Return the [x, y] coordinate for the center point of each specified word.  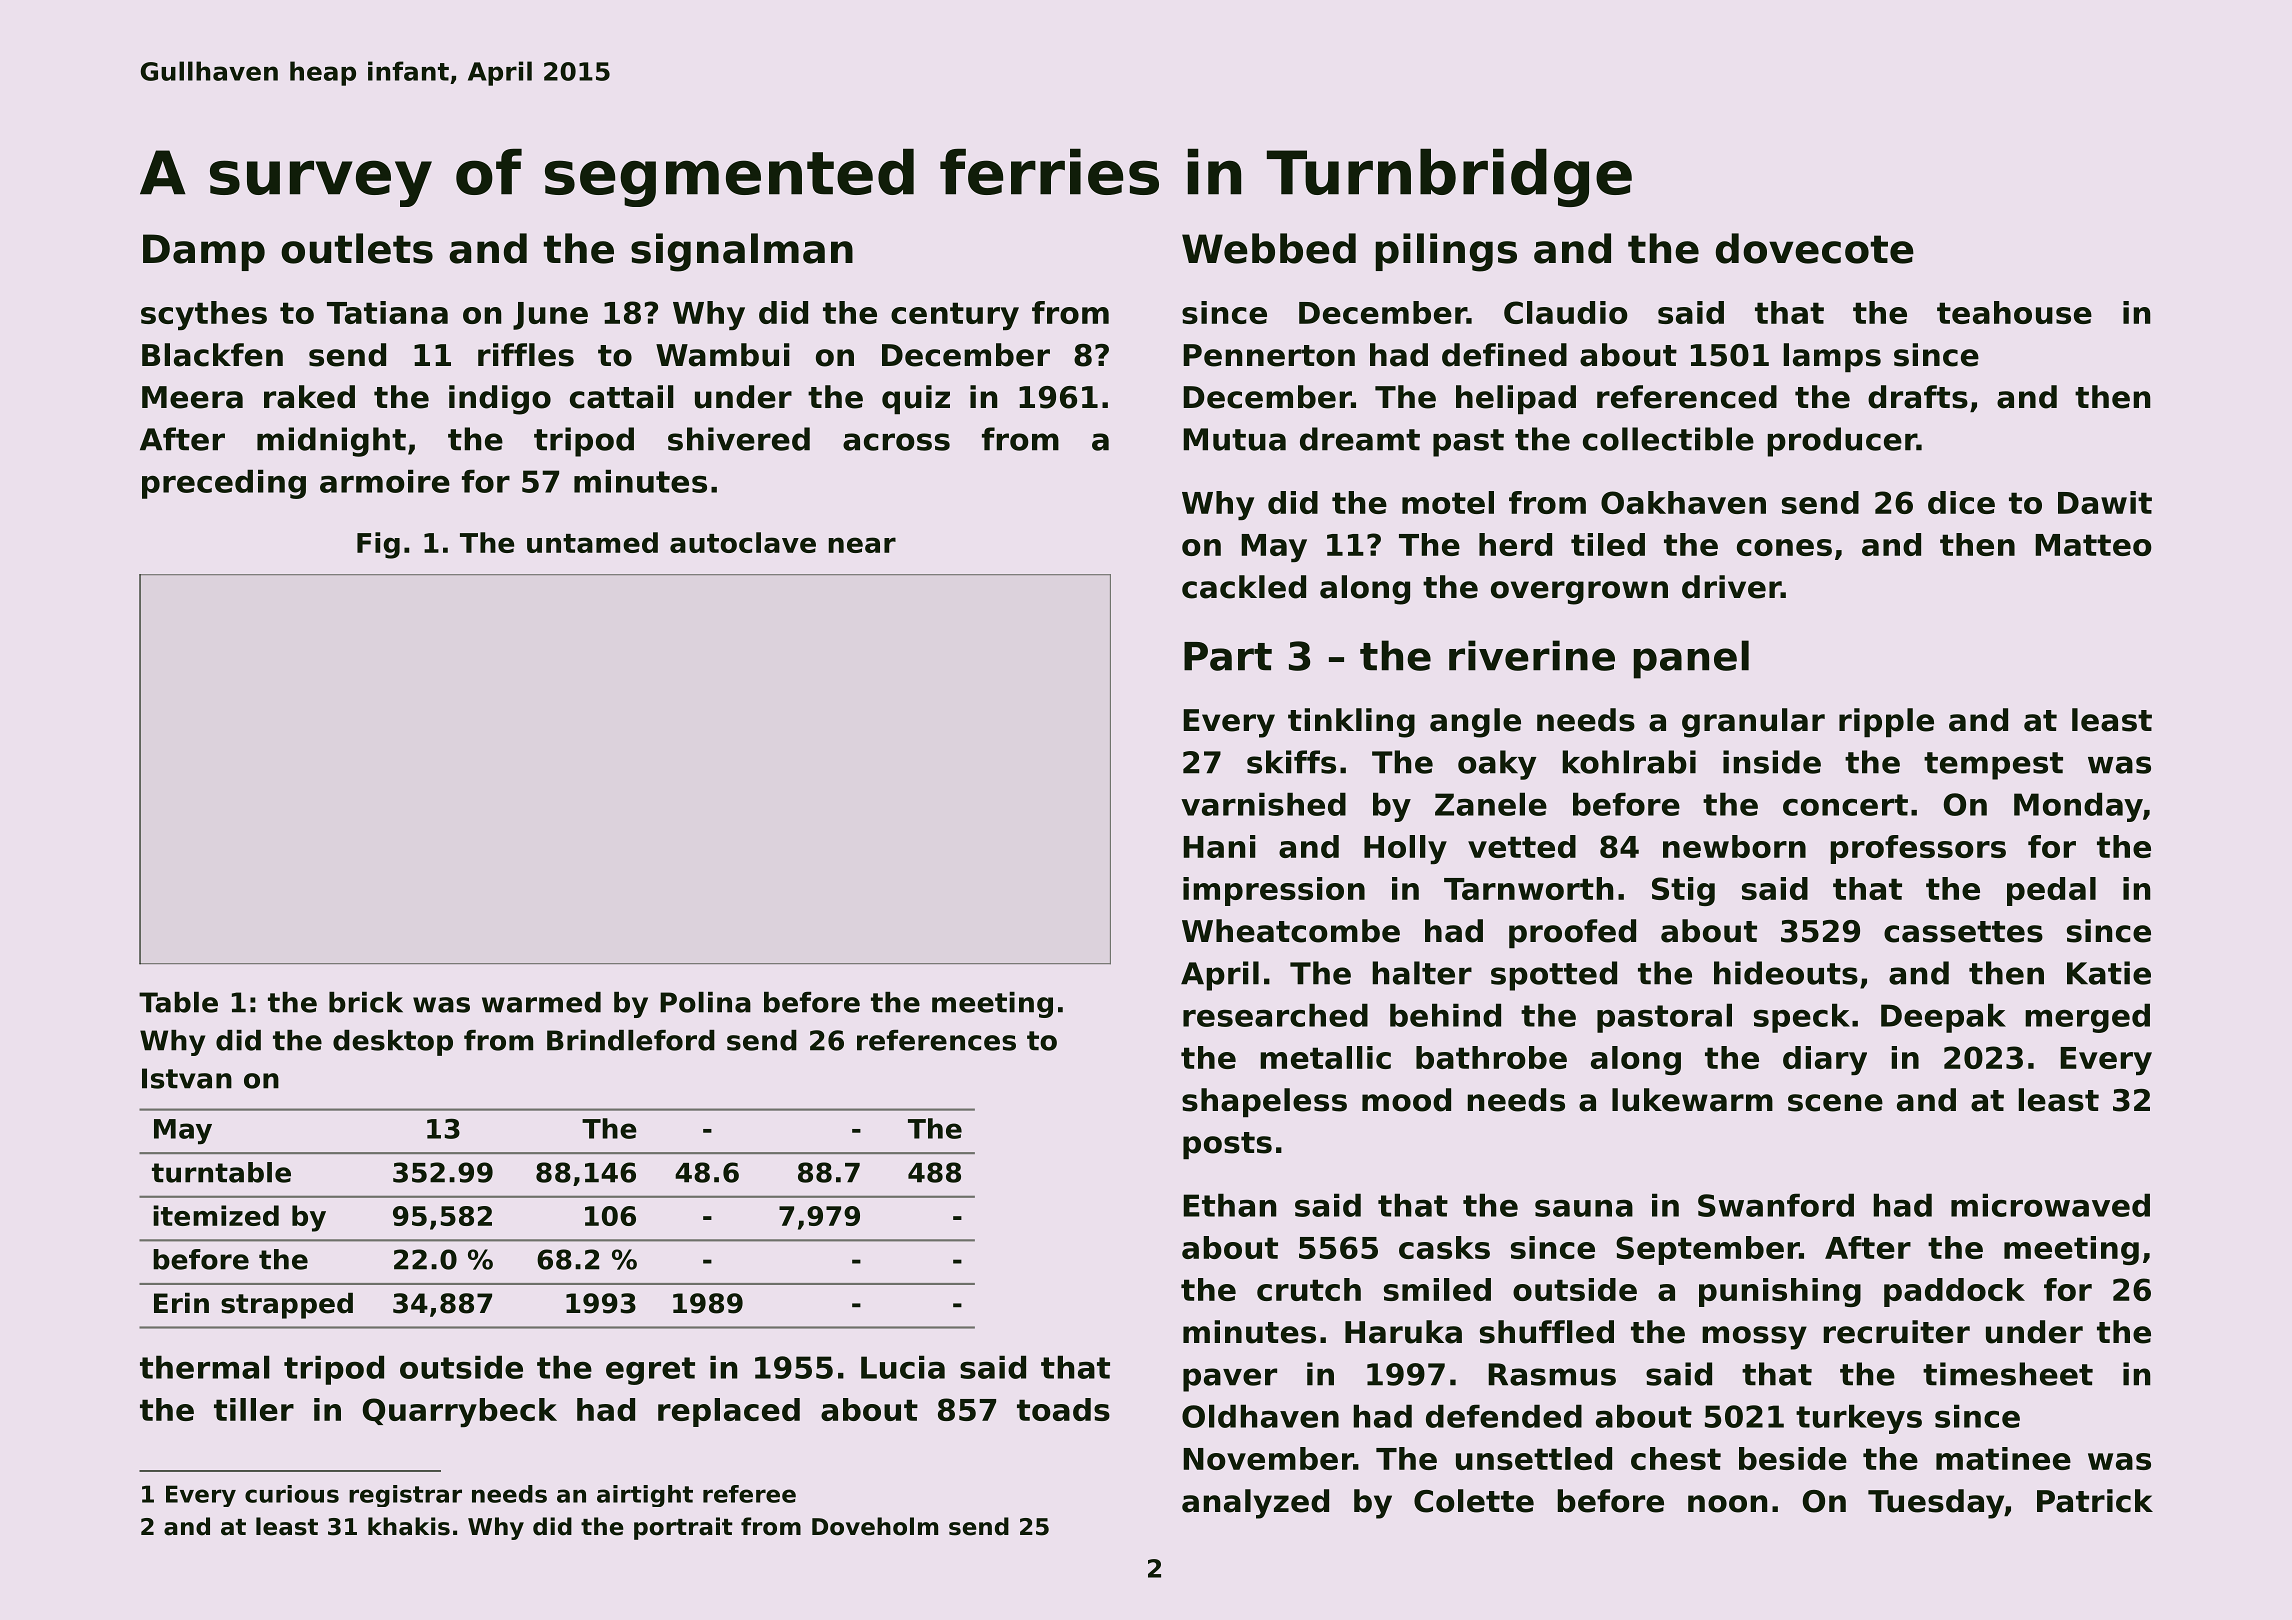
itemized [216, 1215]
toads [1063, 1409]
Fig [378, 545]
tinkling [1351, 723]
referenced [1687, 397]
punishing [1780, 1292]
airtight [645, 1496]
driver [1731, 587]
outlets [357, 248]
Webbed [1269, 248]
